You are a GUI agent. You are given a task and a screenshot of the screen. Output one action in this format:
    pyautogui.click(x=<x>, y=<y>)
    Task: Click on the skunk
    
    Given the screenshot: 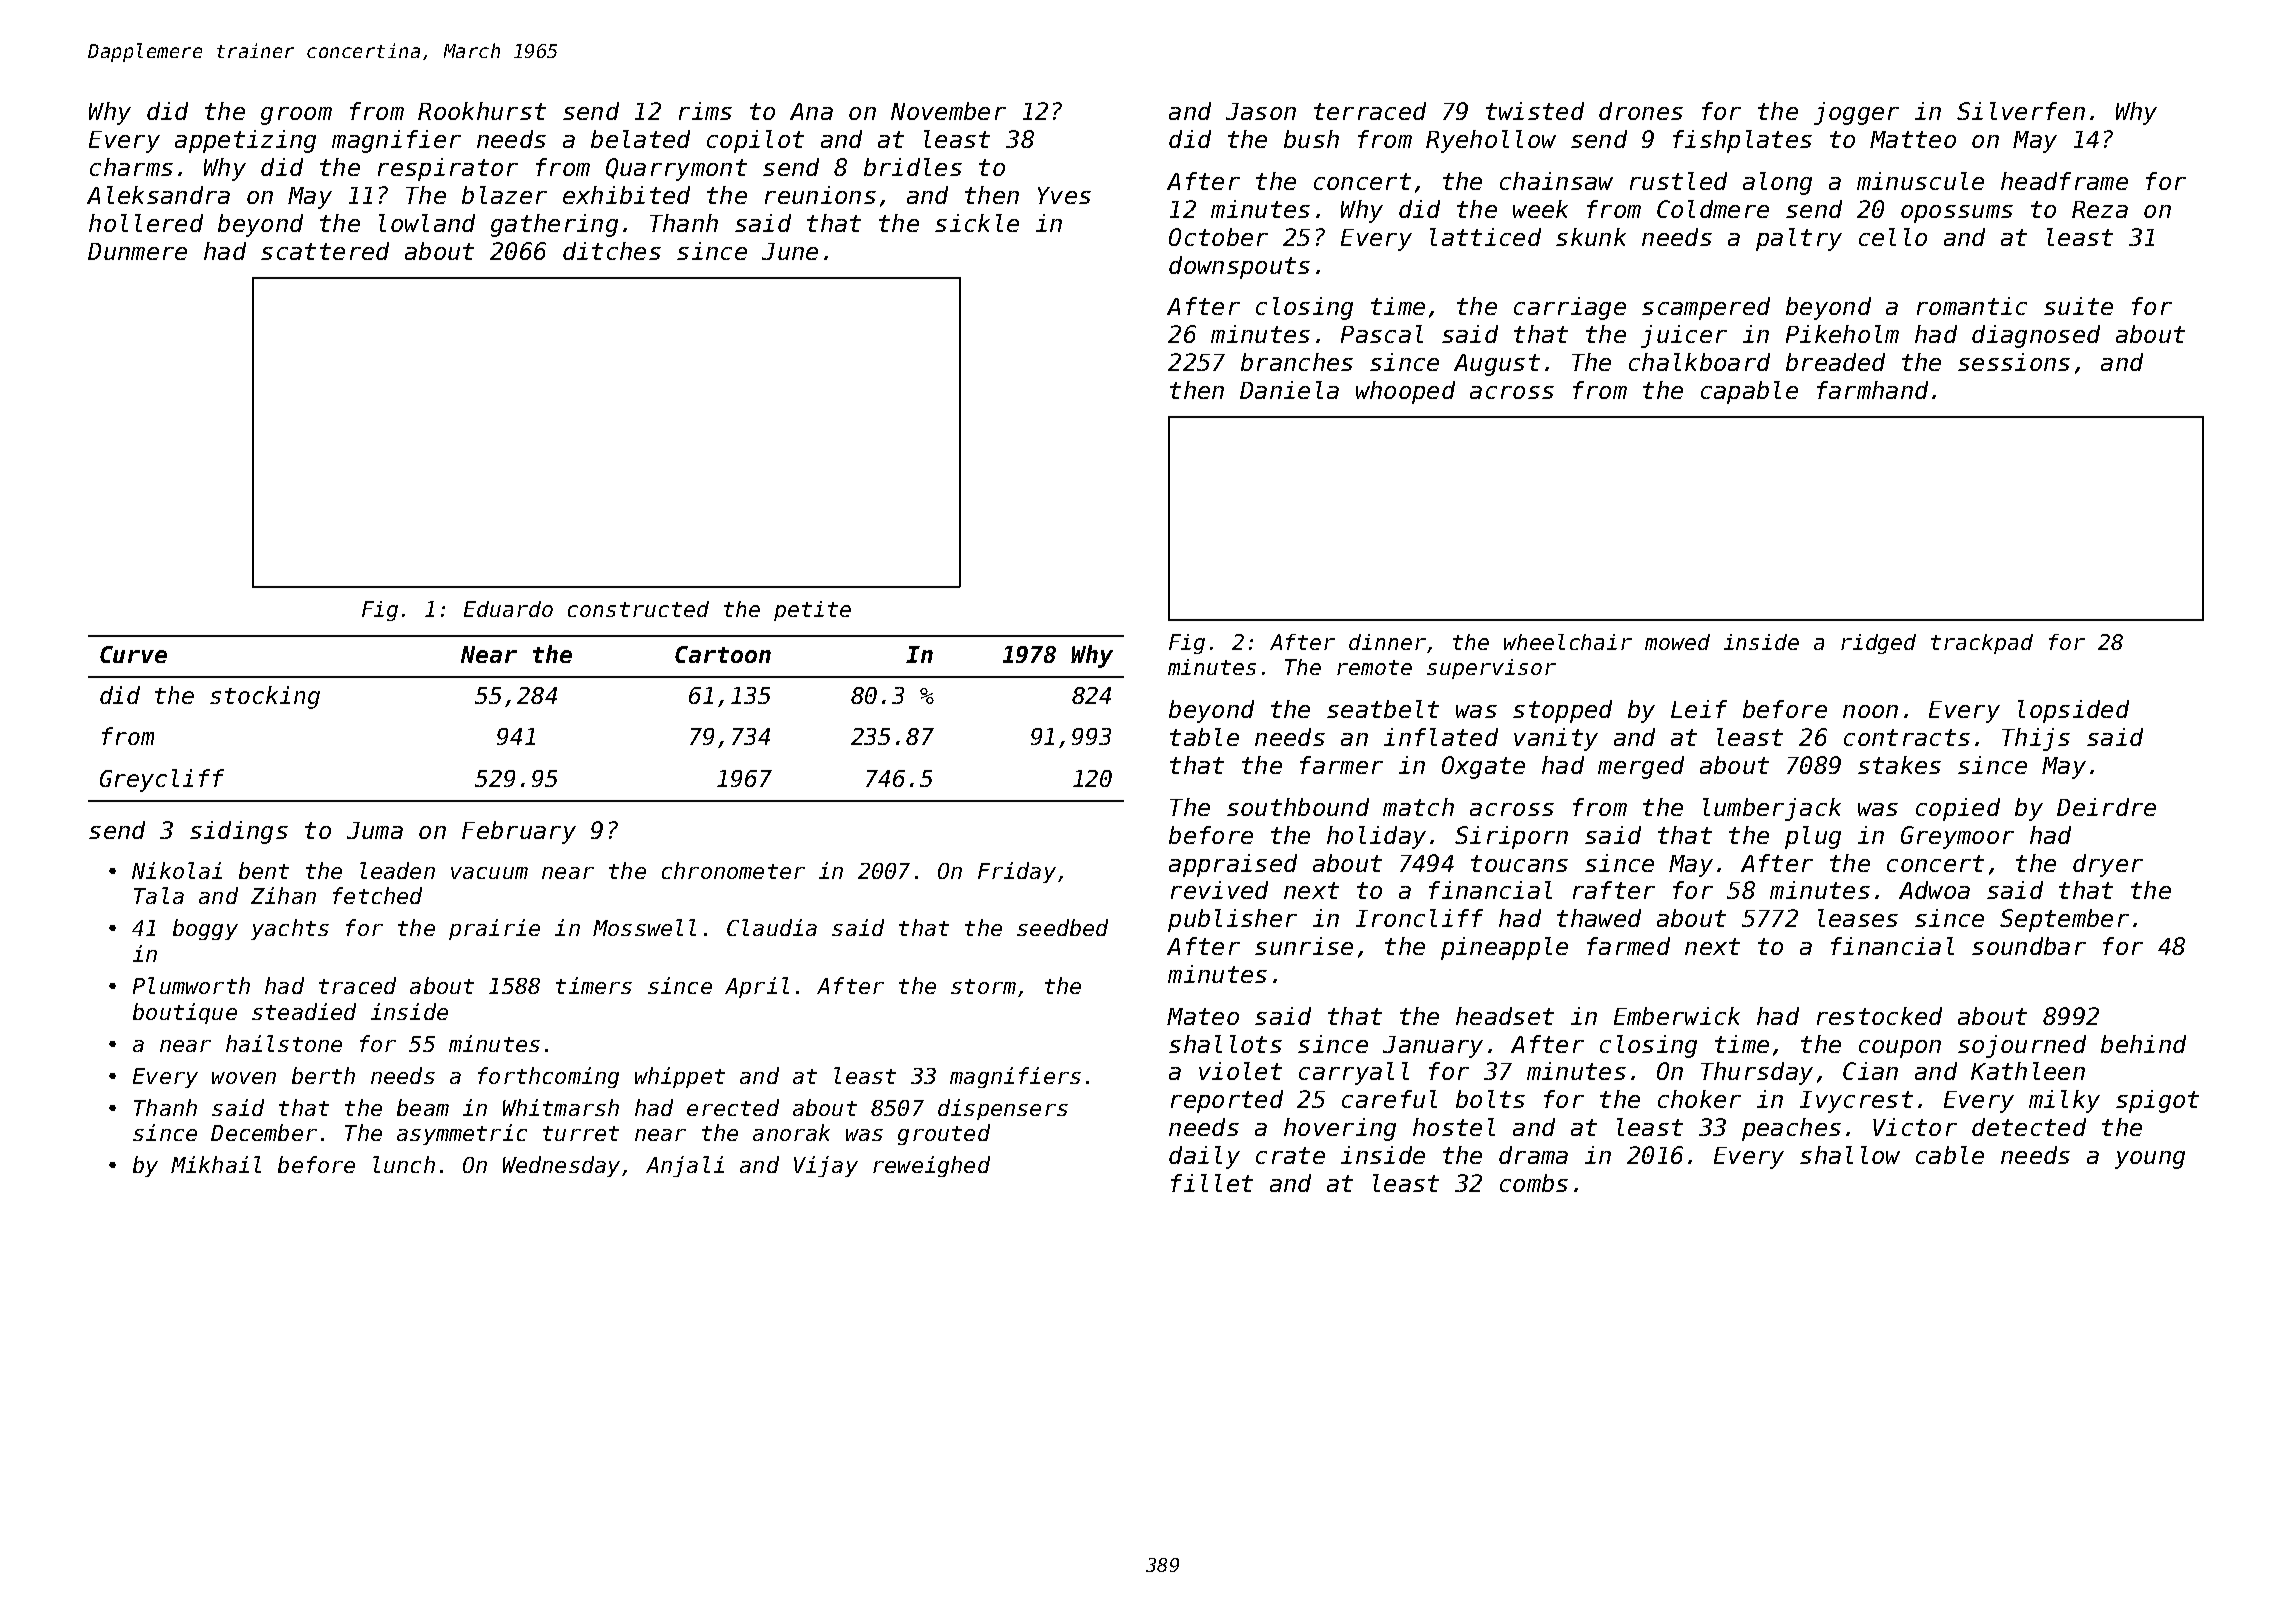 What is the action you would take?
    pyautogui.click(x=1591, y=237)
